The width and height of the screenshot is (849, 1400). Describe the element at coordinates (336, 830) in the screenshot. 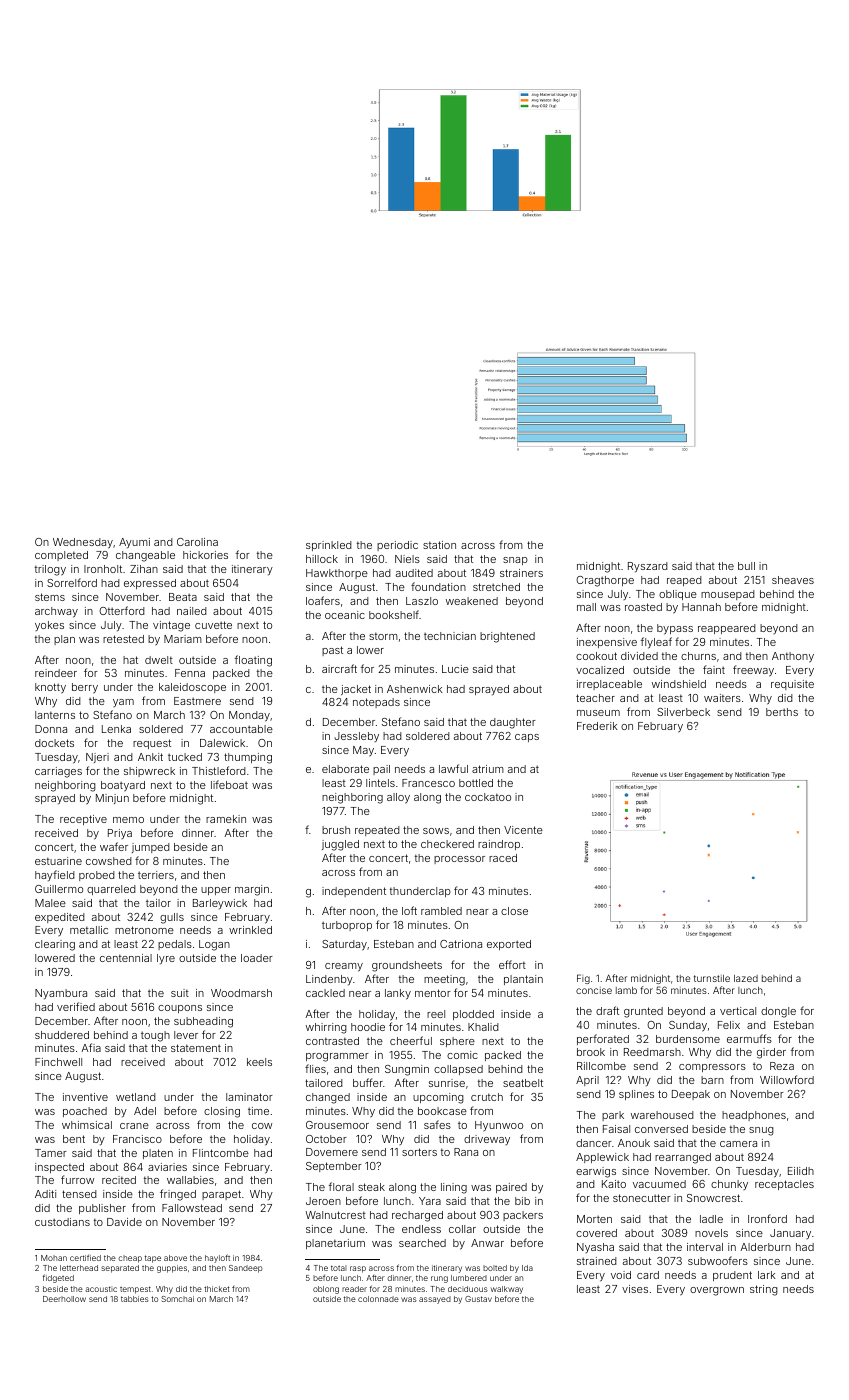

I see `brush` at that location.
